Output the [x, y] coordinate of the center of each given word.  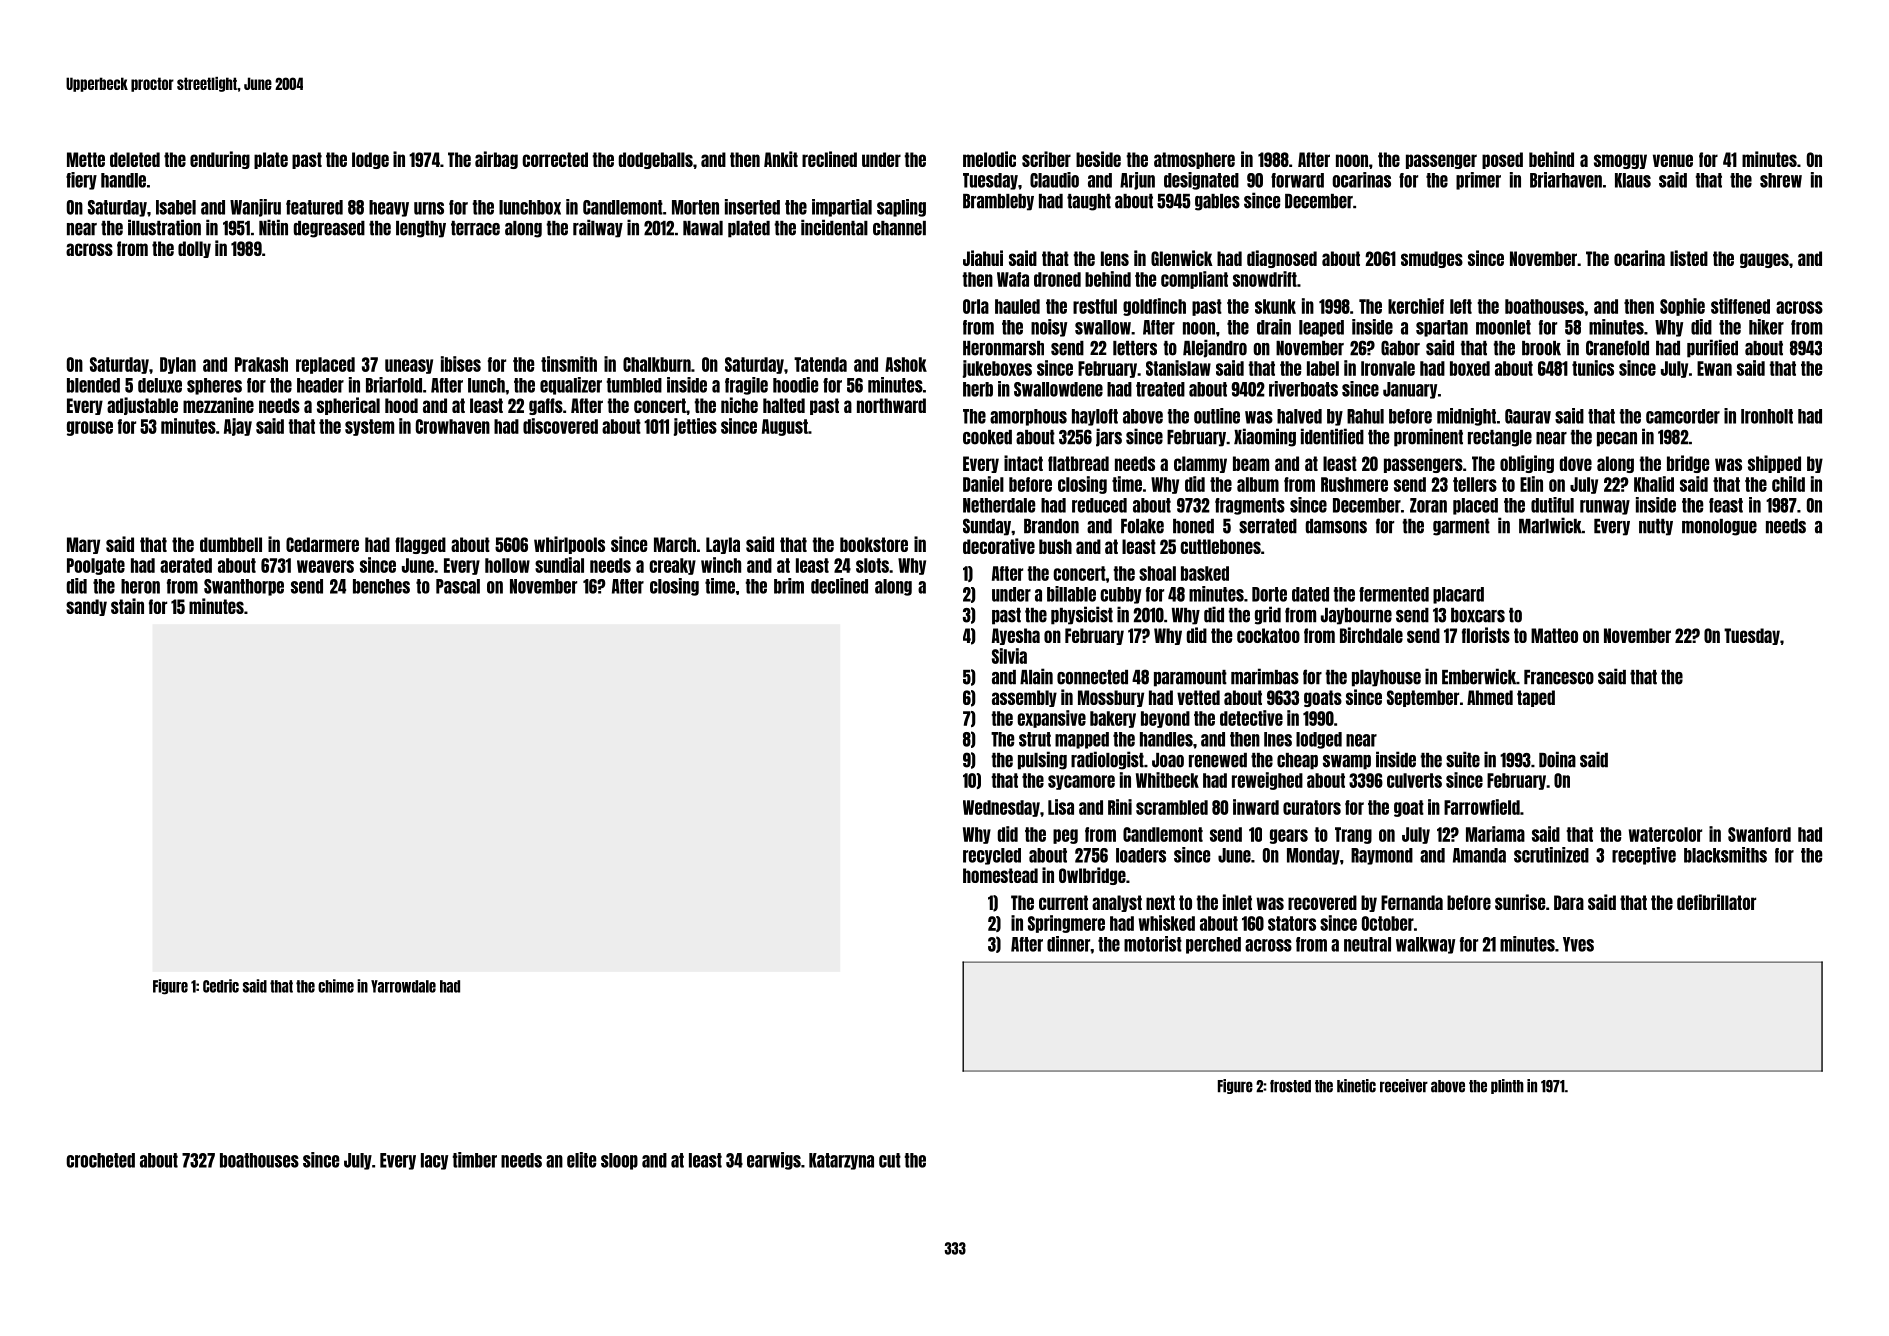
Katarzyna [841, 1161]
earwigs [774, 1161]
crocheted [100, 1160]
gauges [1764, 260]
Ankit [781, 159]
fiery [81, 181]
